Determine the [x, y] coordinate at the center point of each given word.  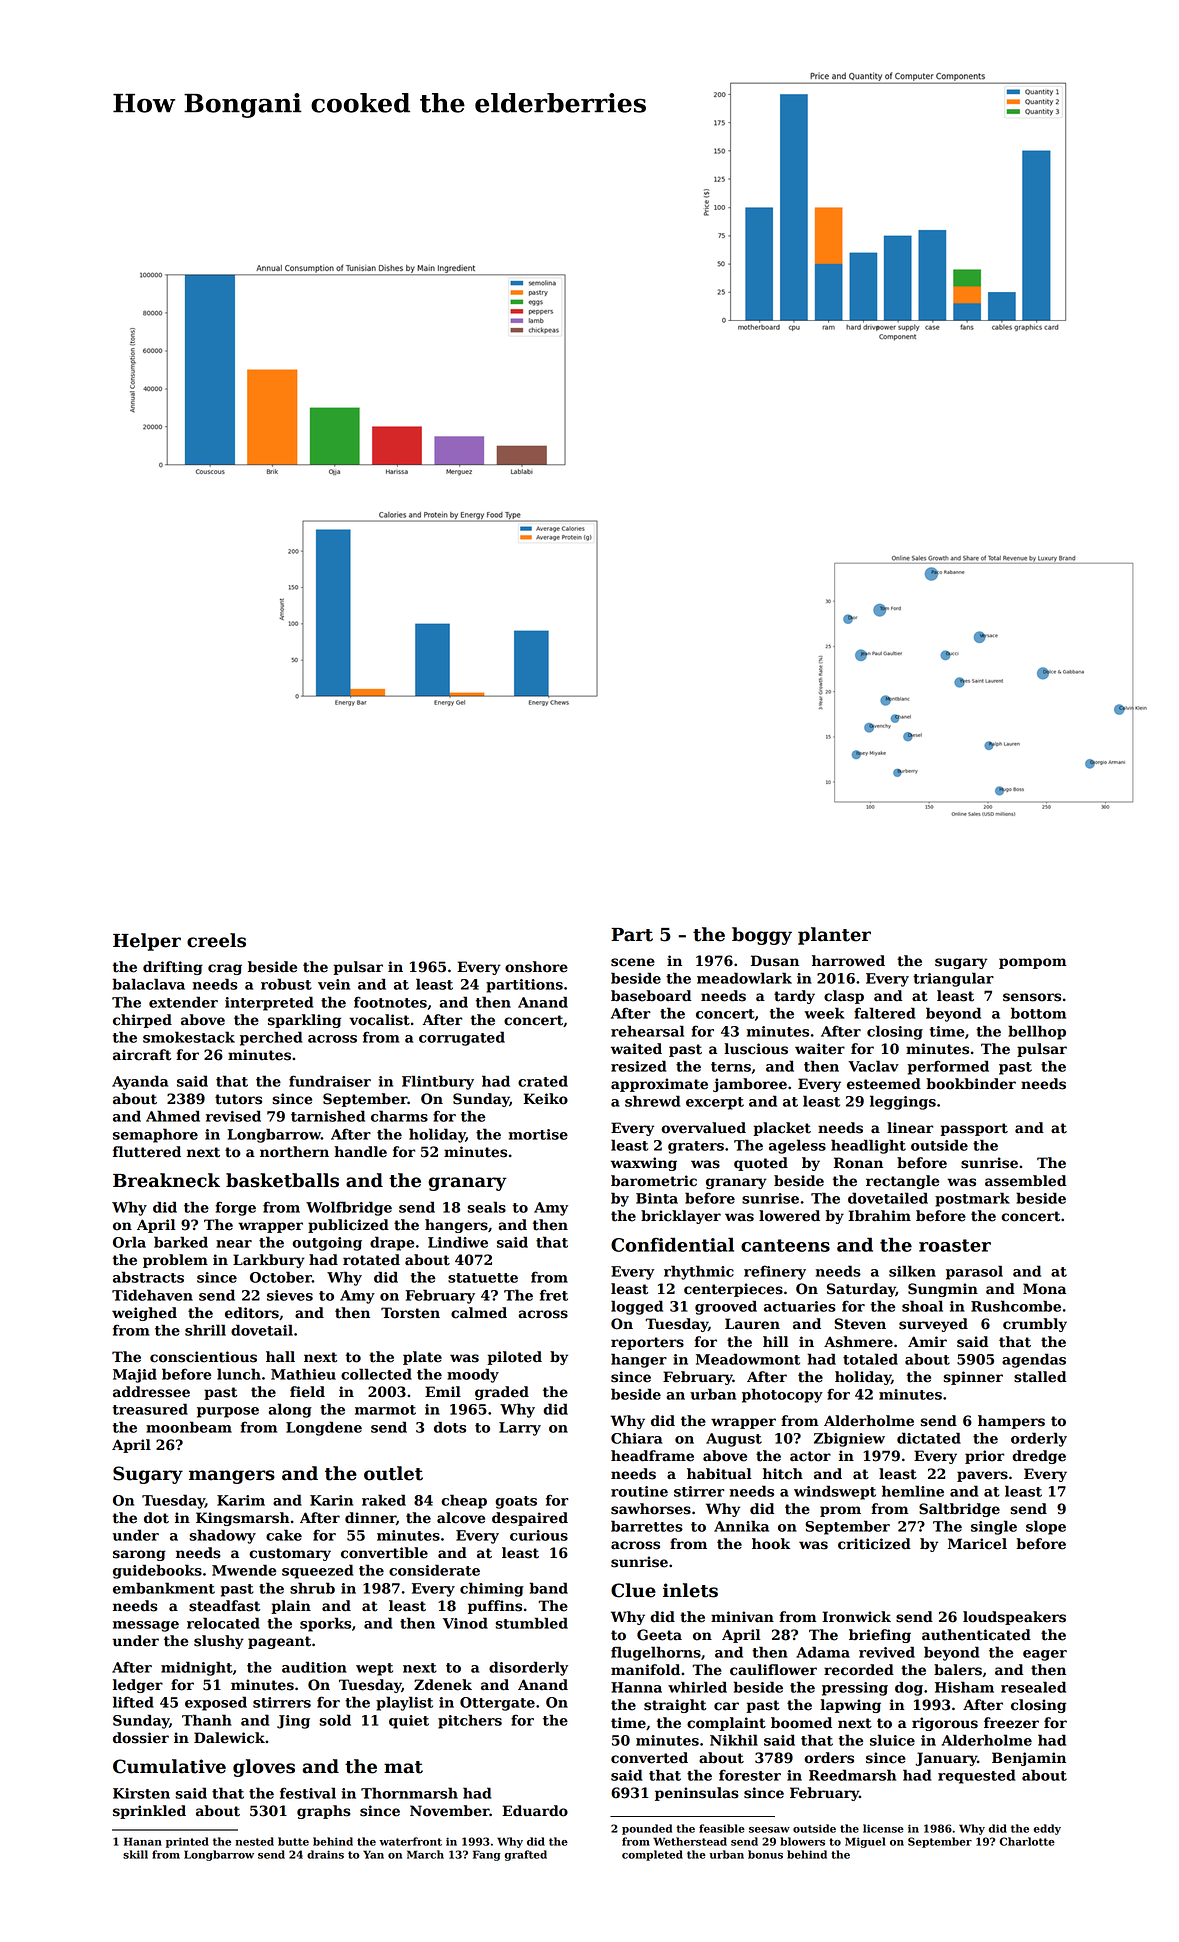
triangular [953, 979]
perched [271, 1038]
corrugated [462, 1038]
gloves [264, 1768]
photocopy [782, 1395]
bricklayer [681, 1217]
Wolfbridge [349, 1208]
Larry [520, 1429]
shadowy [222, 1536]
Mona [1044, 1289]
